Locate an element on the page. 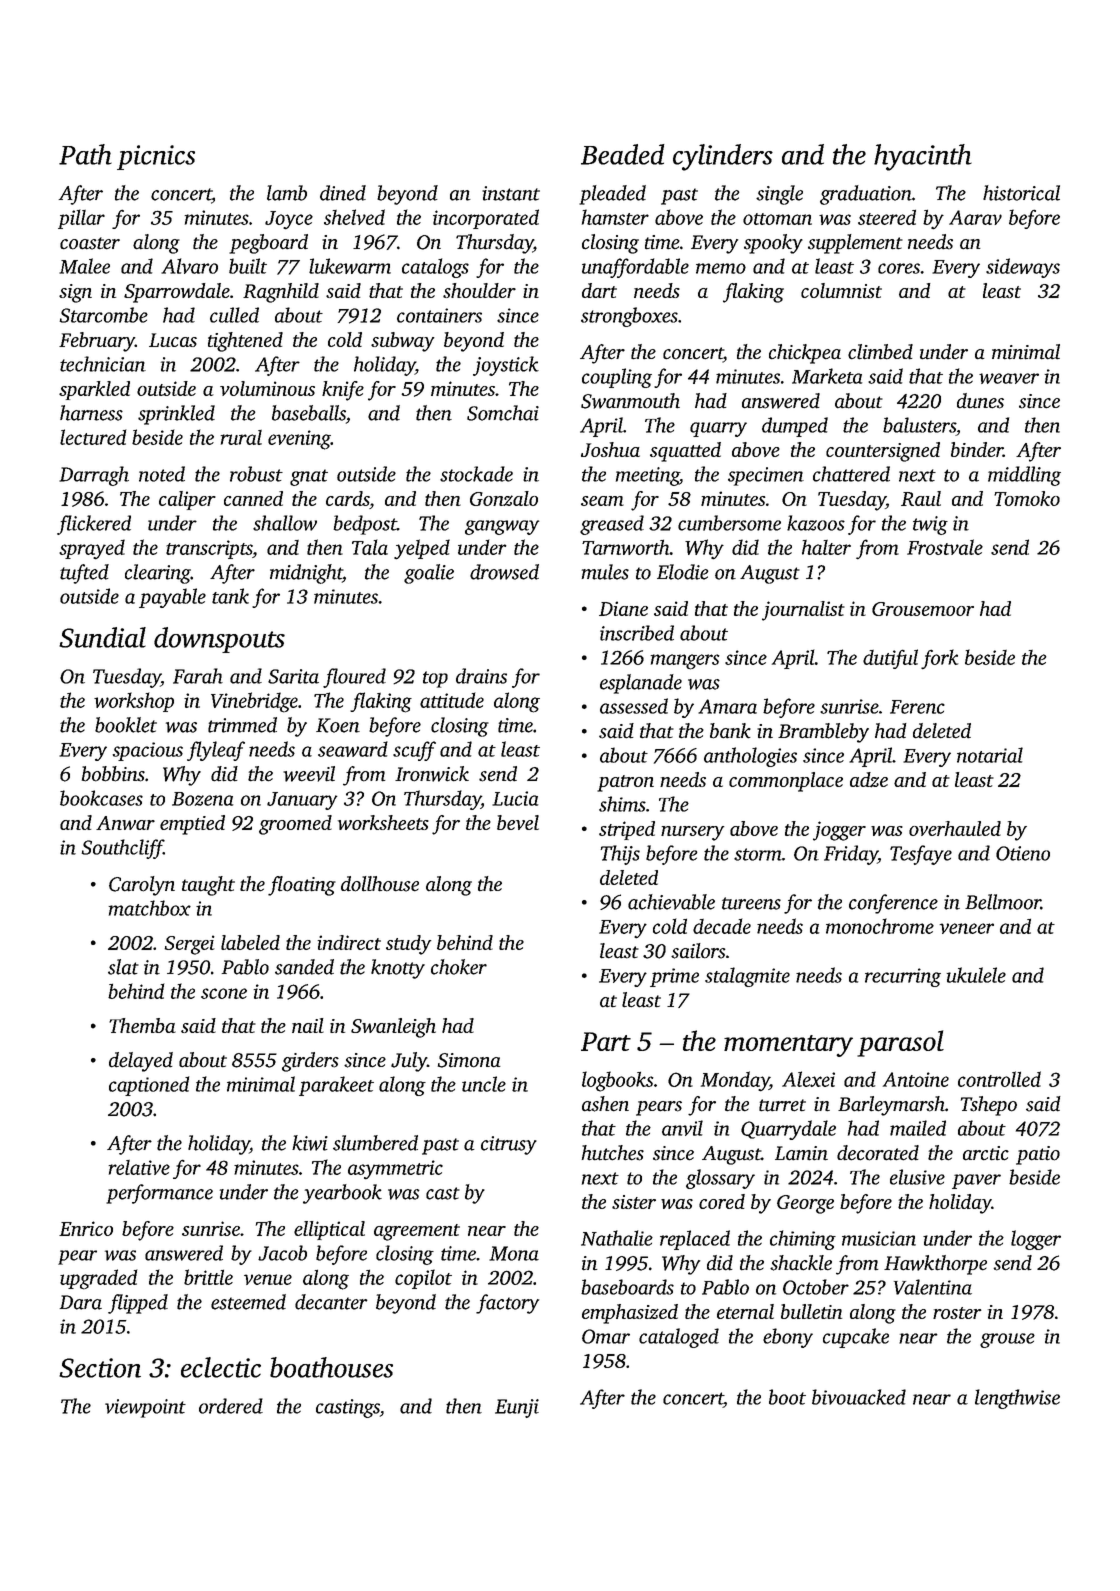  lamb is located at coordinates (287, 193).
